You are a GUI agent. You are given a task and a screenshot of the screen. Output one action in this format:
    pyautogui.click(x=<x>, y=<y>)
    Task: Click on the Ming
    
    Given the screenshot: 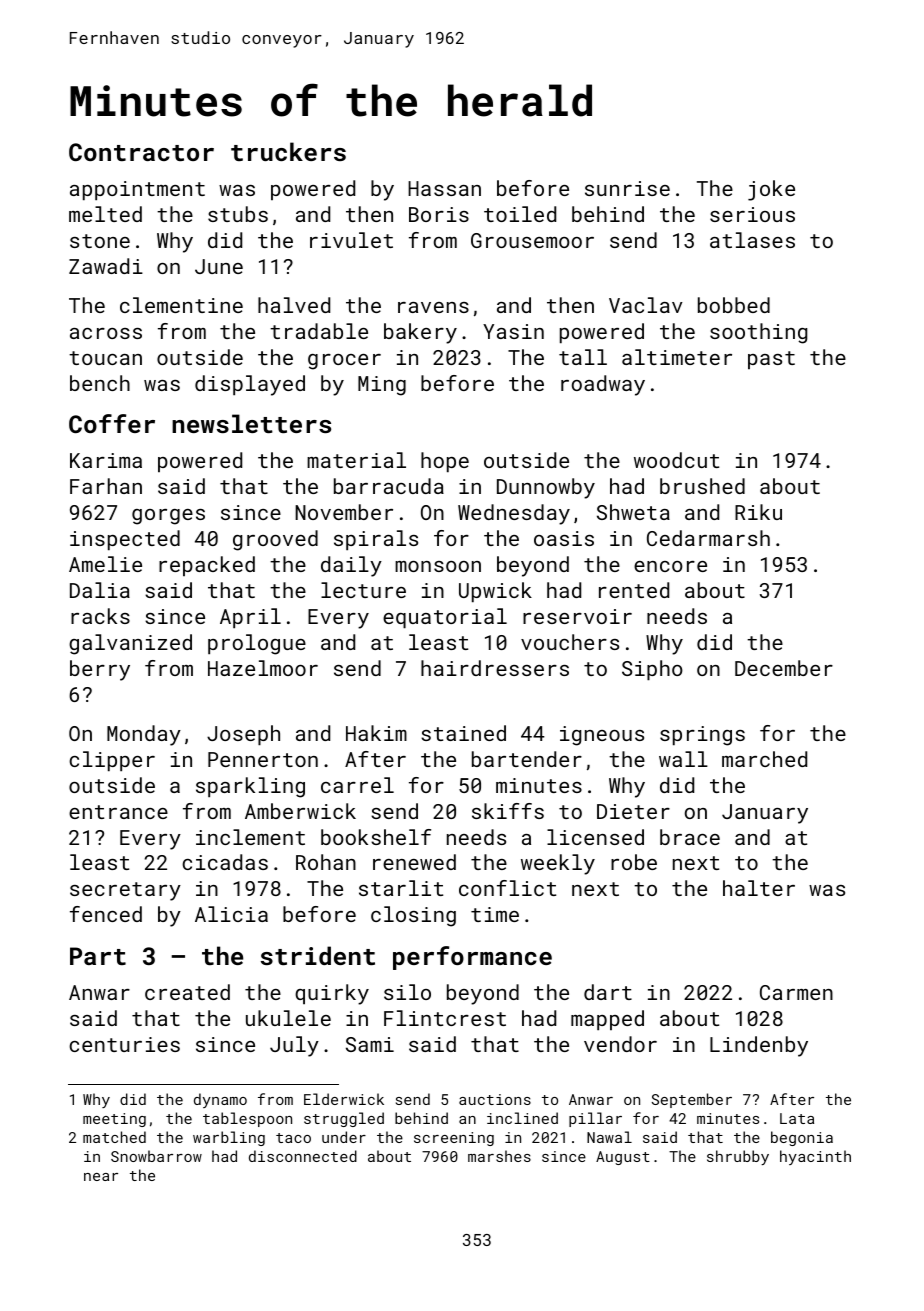 What is the action you would take?
    pyautogui.click(x=382, y=386)
